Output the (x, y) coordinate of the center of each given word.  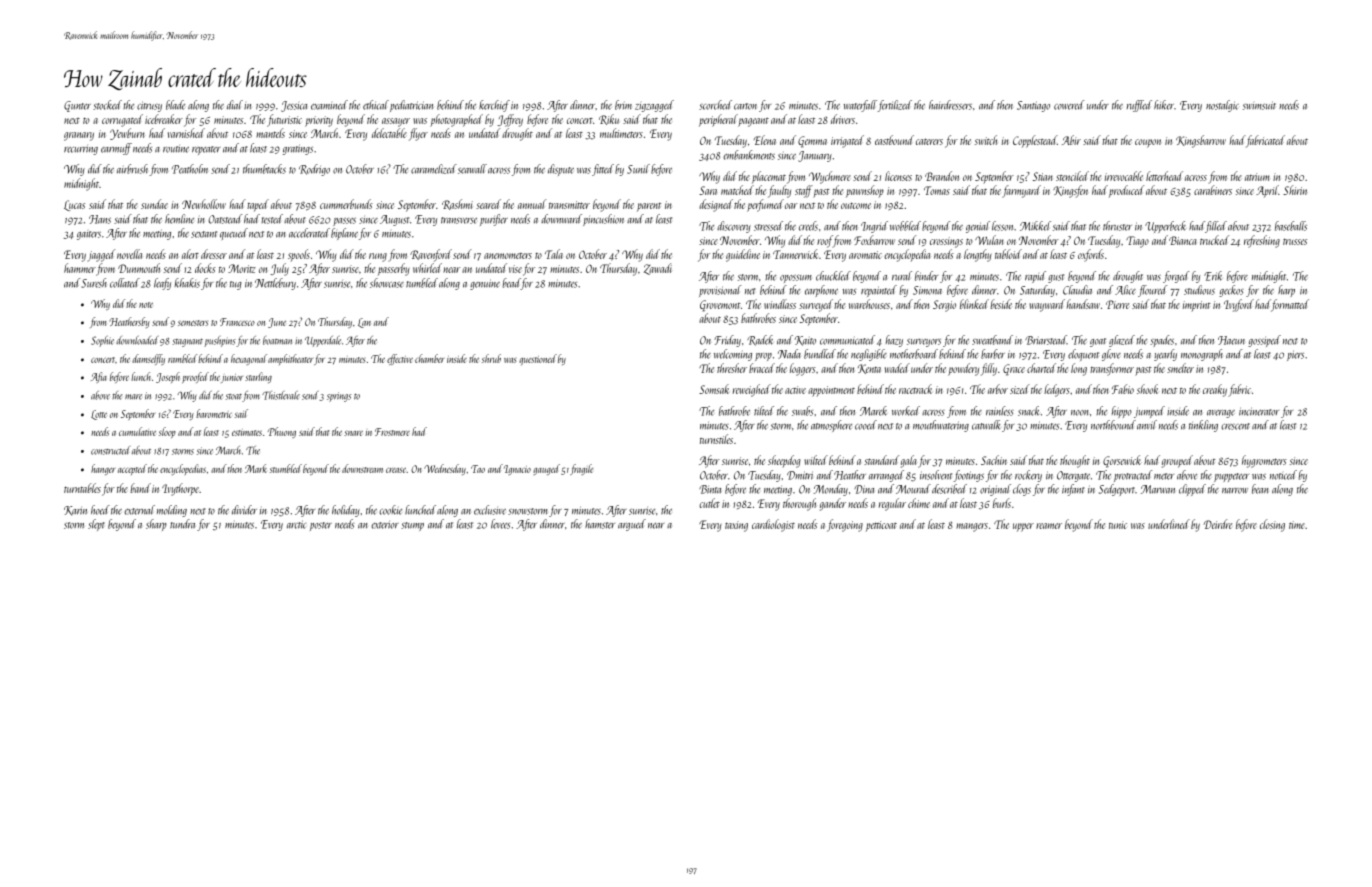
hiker (1164, 105)
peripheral (718, 120)
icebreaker (164, 119)
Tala (554, 254)
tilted (764, 411)
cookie (390, 510)
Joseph (168, 377)
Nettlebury (275, 284)
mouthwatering (941, 426)
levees (500, 524)
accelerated (309, 233)
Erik (1213, 276)
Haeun (1231, 340)
